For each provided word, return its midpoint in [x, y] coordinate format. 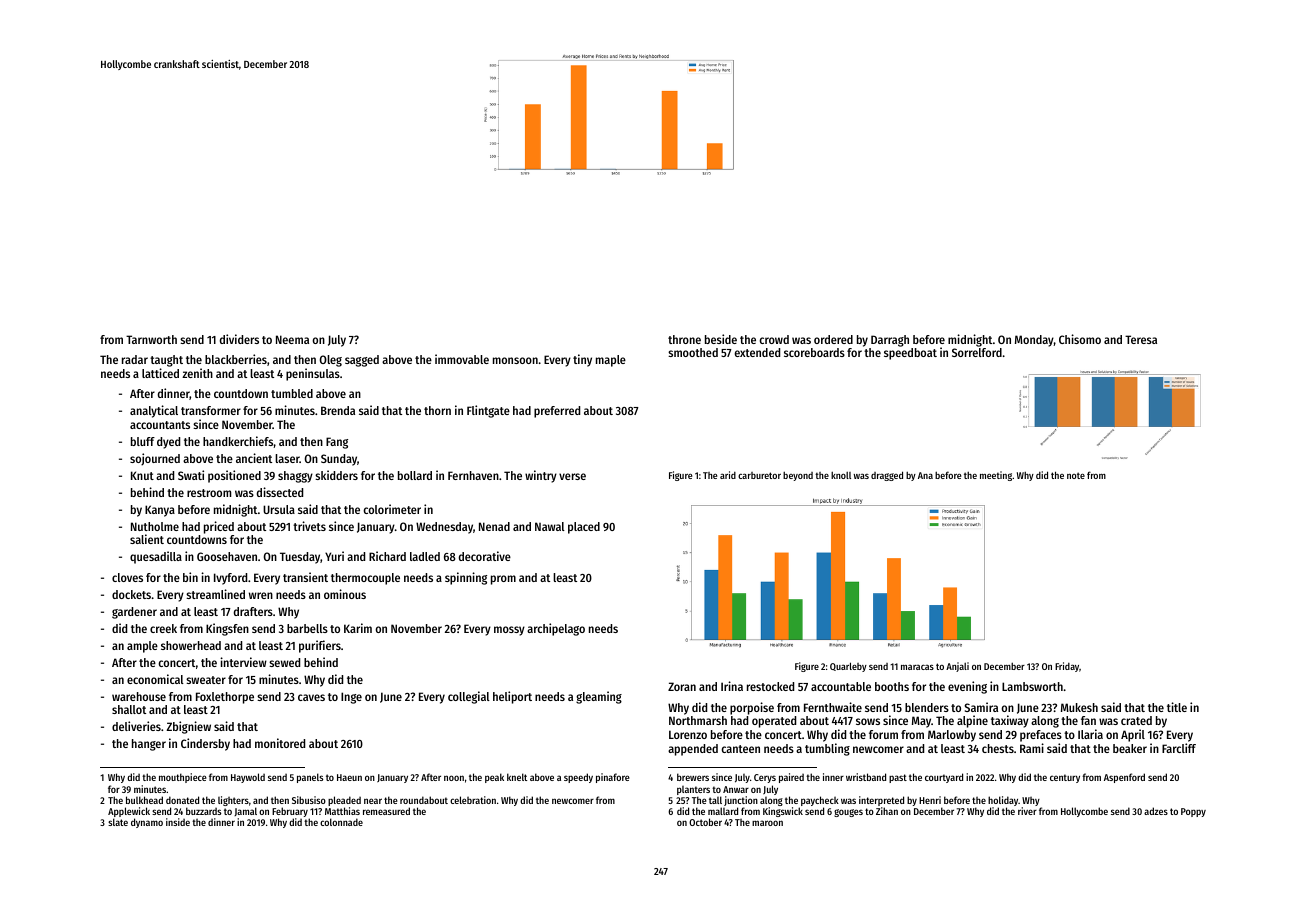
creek [163, 628]
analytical [154, 411]
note [1076, 475]
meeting [996, 476]
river [1027, 811]
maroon [767, 823]
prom [503, 580]
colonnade [341, 822]
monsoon [515, 360]
